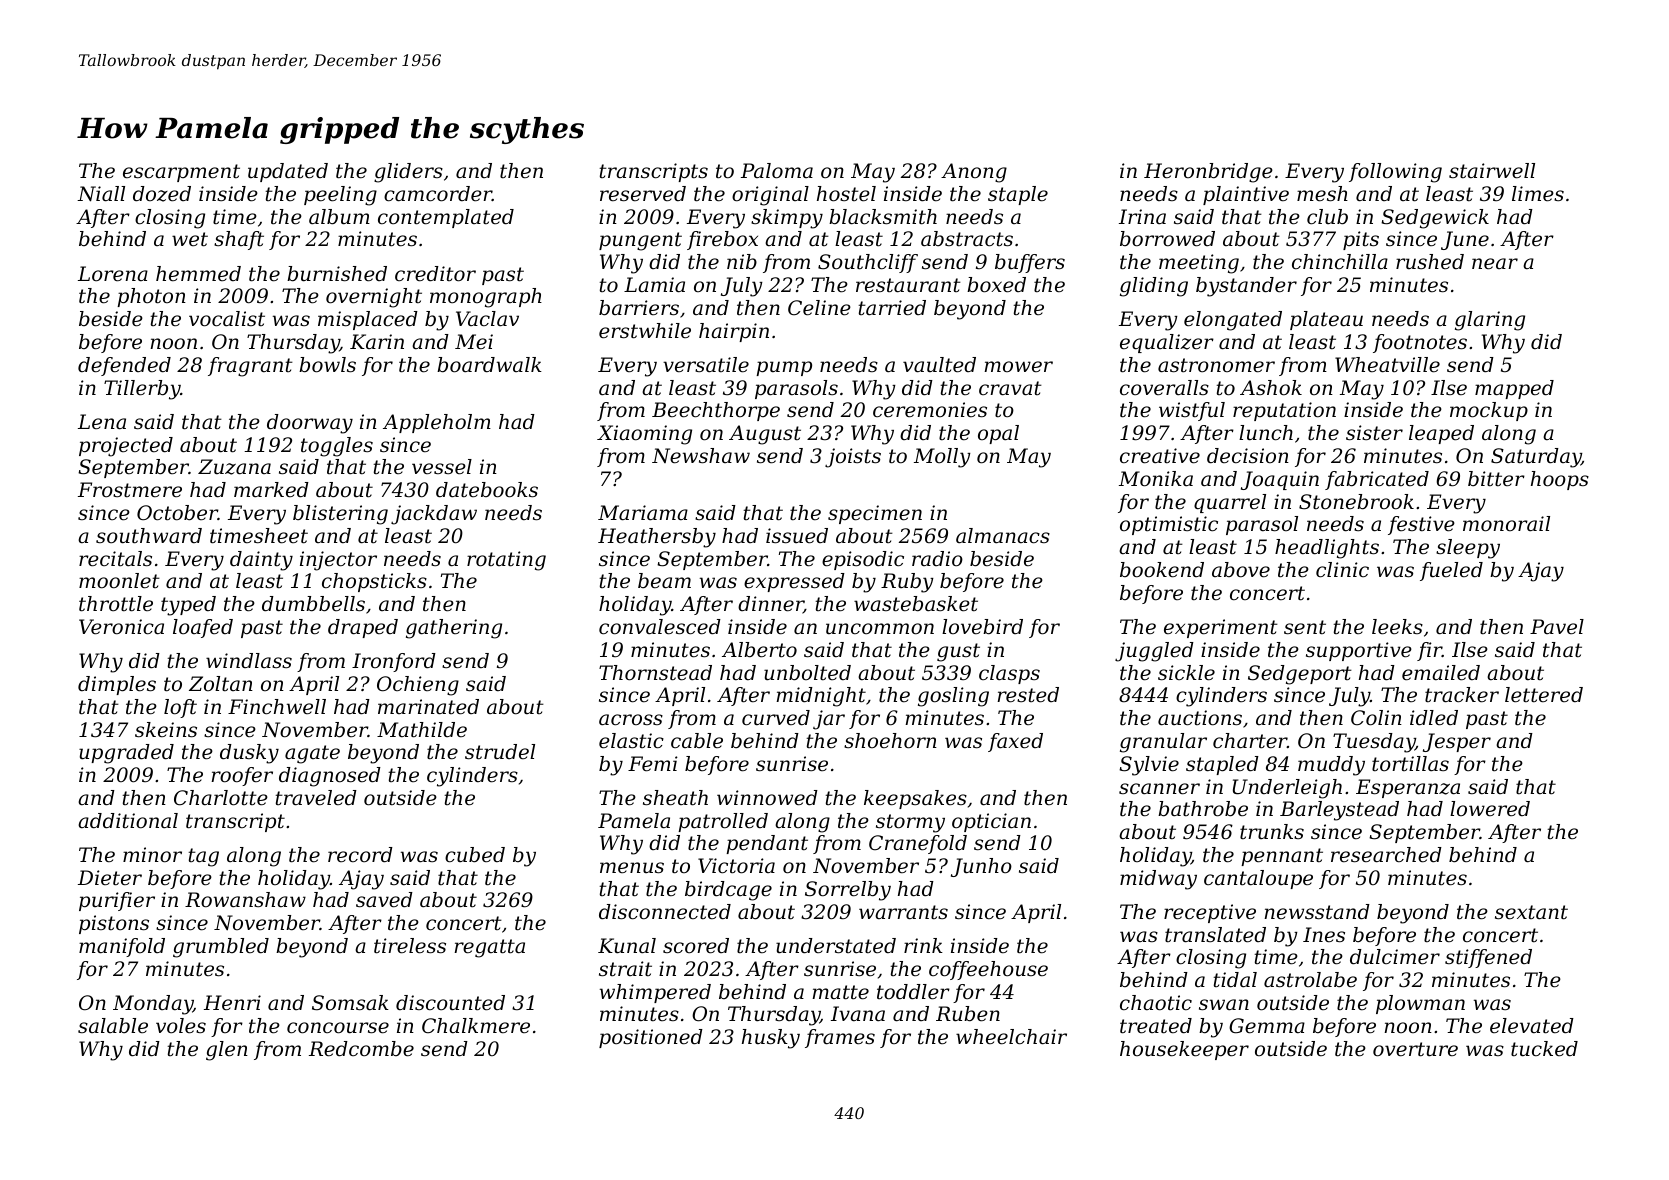  What do you see at coordinates (807, 673) in the image?
I see `unbolted` at bounding box center [807, 673].
